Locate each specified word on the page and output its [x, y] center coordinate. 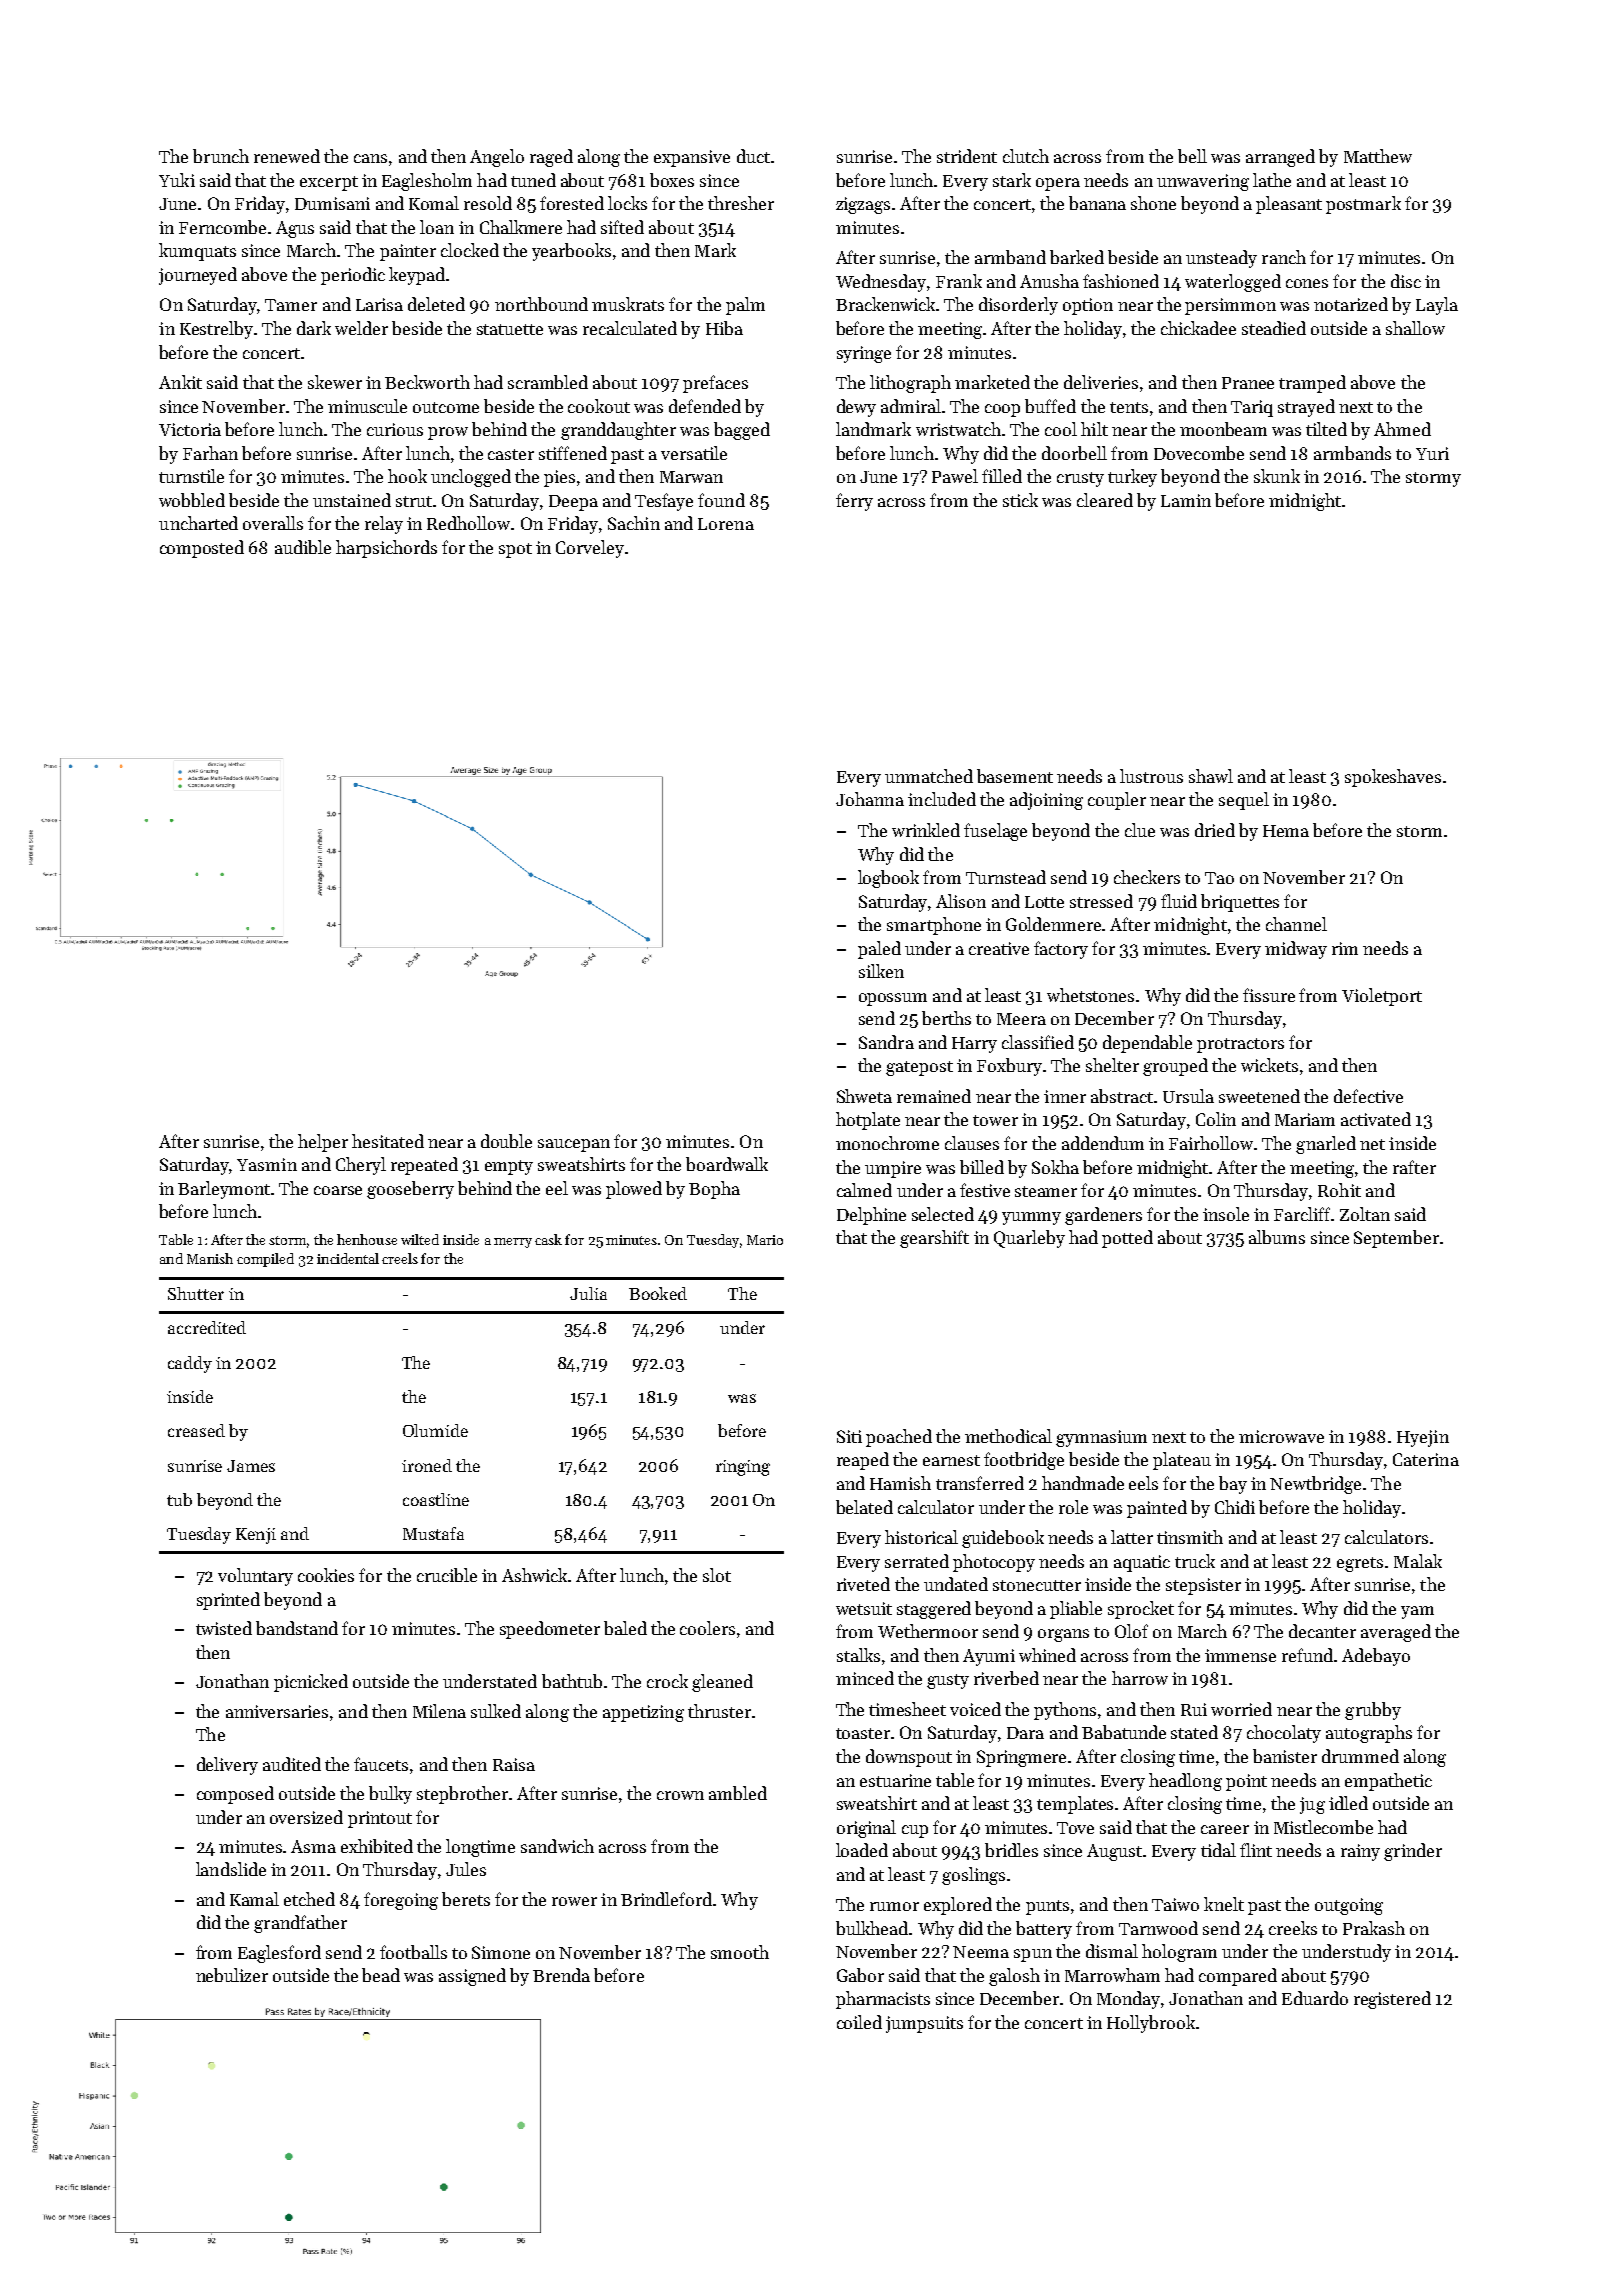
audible [303, 547]
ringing [743, 1468]
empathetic [1388, 1782]
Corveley [590, 549]
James [251, 1466]
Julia [588, 1293]
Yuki [177, 180]
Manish [210, 1258]
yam [1417, 1612]
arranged [1280, 158]
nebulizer [232, 1975]
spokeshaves [1393, 778]
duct [753, 156]
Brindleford [666, 1899]
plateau [1182, 1461]
